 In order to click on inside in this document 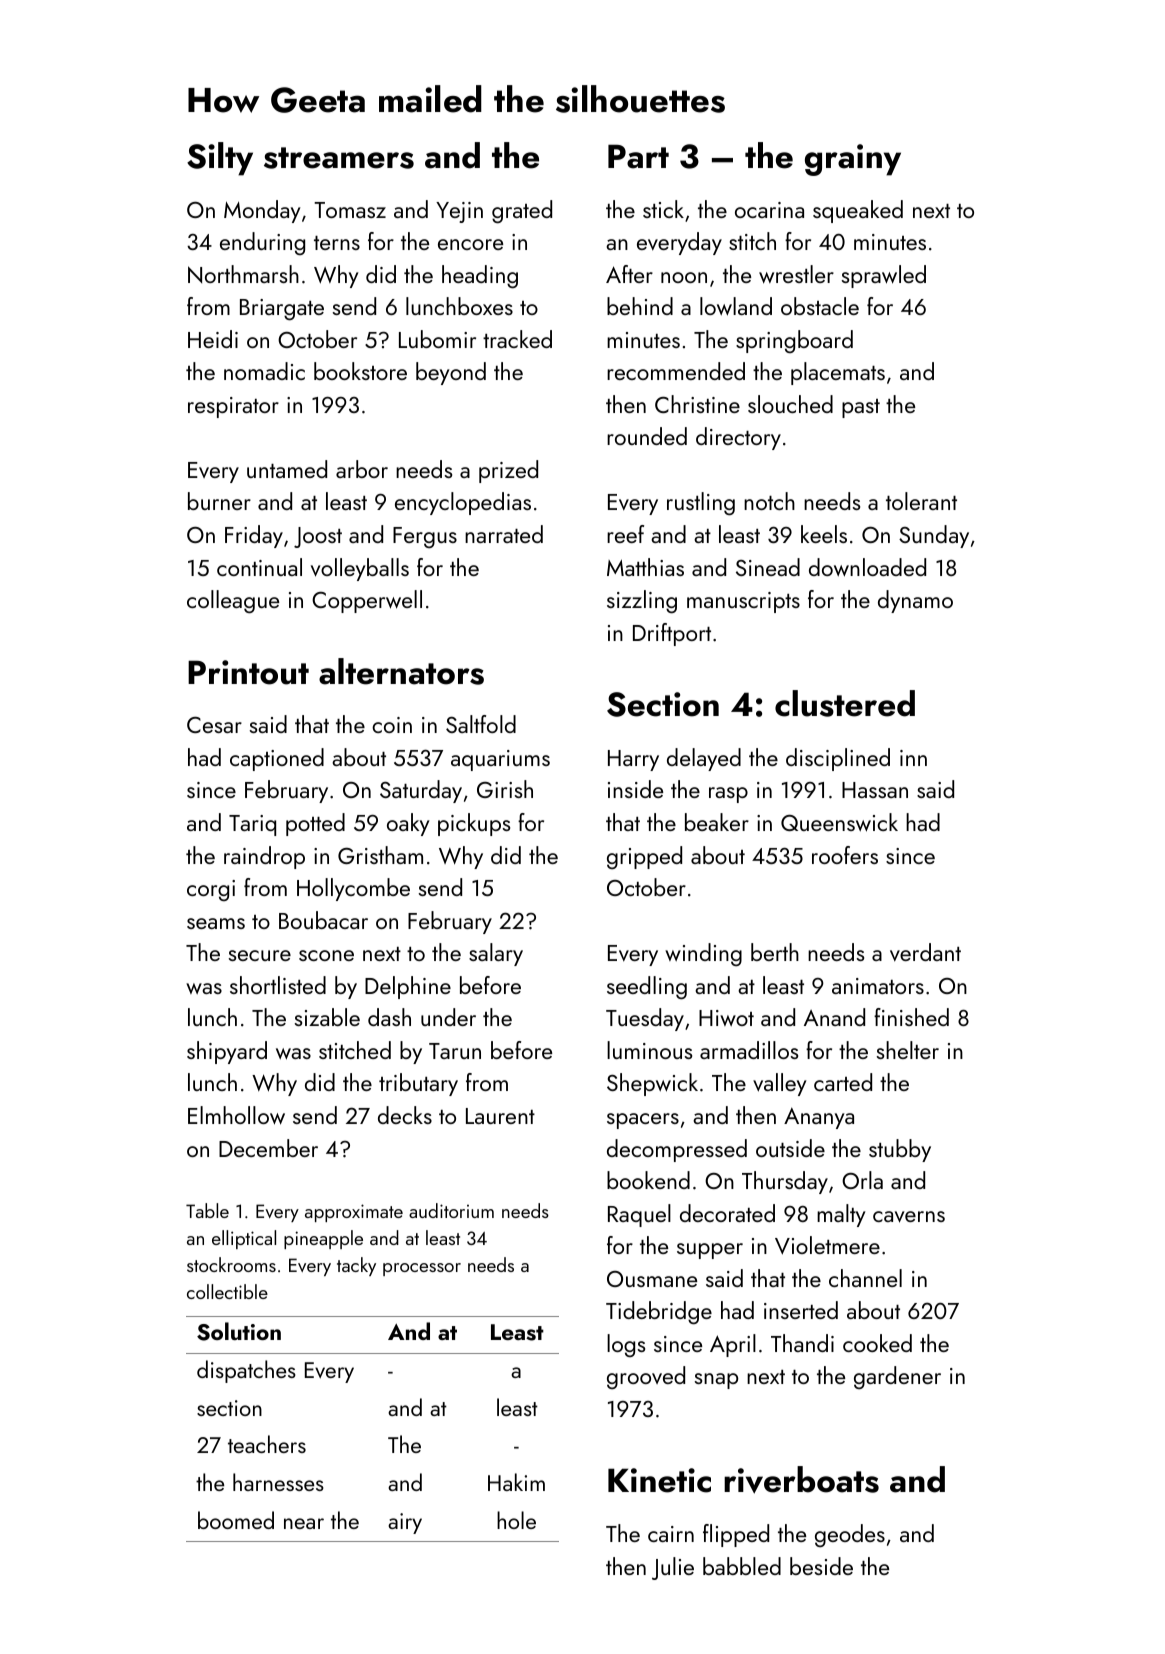, I will do `click(635, 789)`.
